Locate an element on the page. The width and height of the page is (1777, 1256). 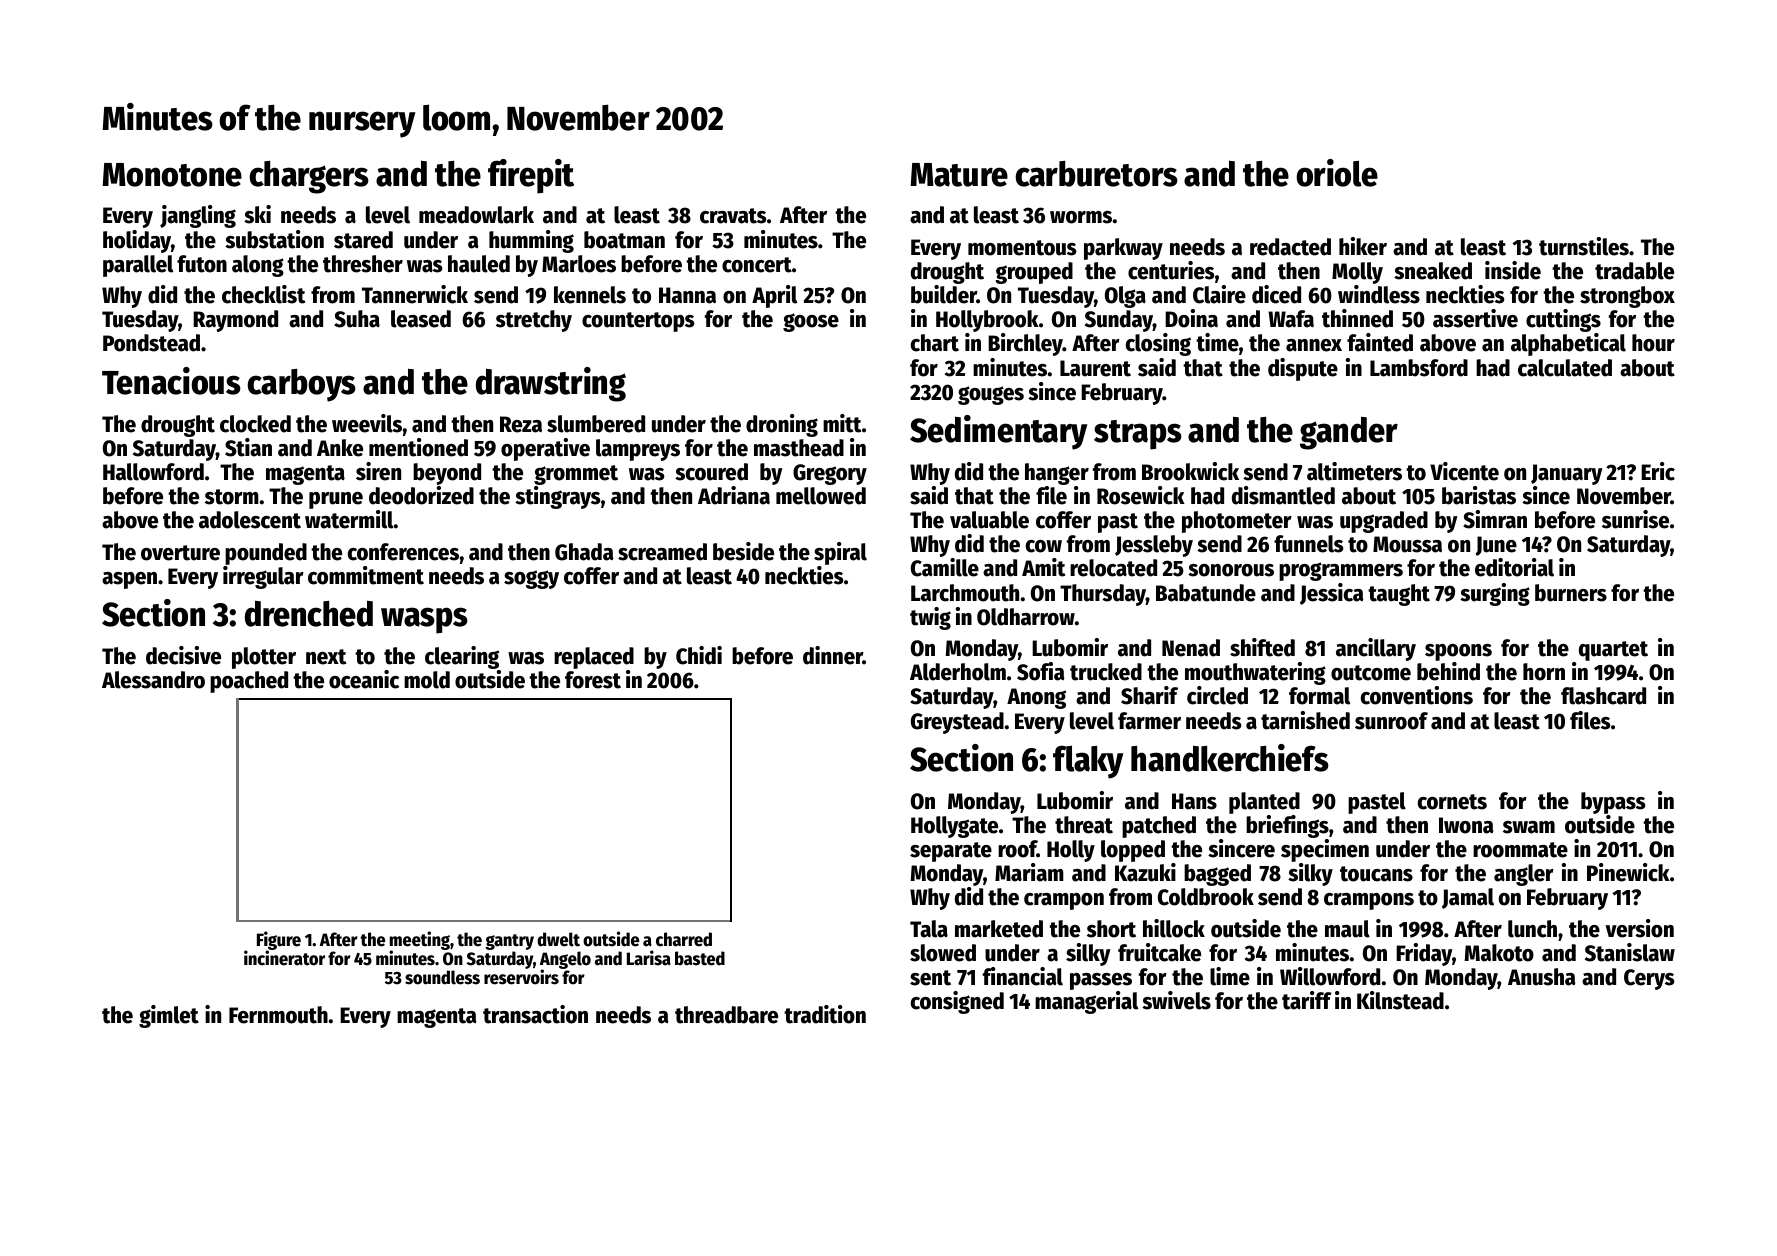
sneaked is located at coordinates (1433, 271).
